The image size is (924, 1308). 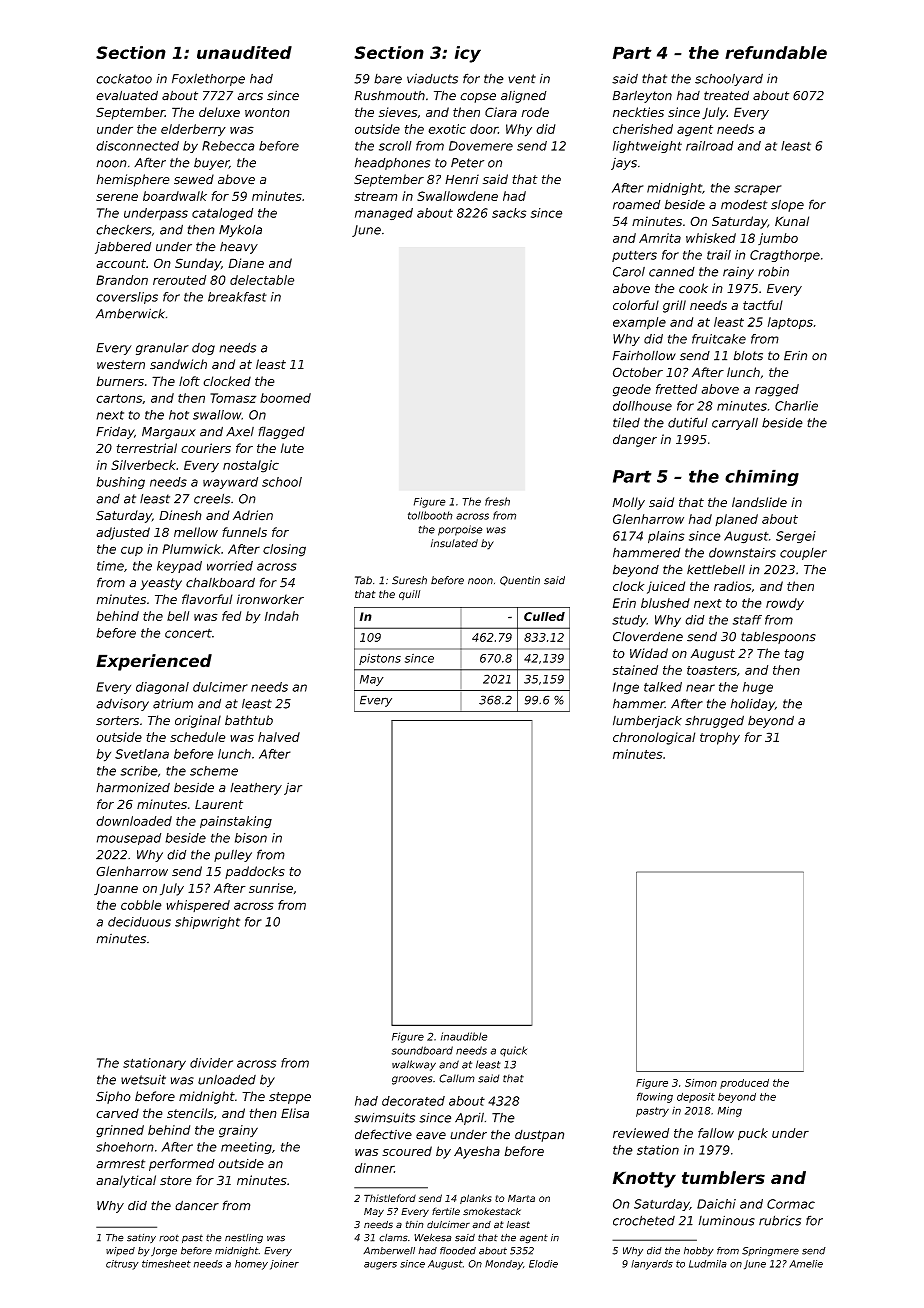 I want to click on grill, so click(x=674, y=306).
